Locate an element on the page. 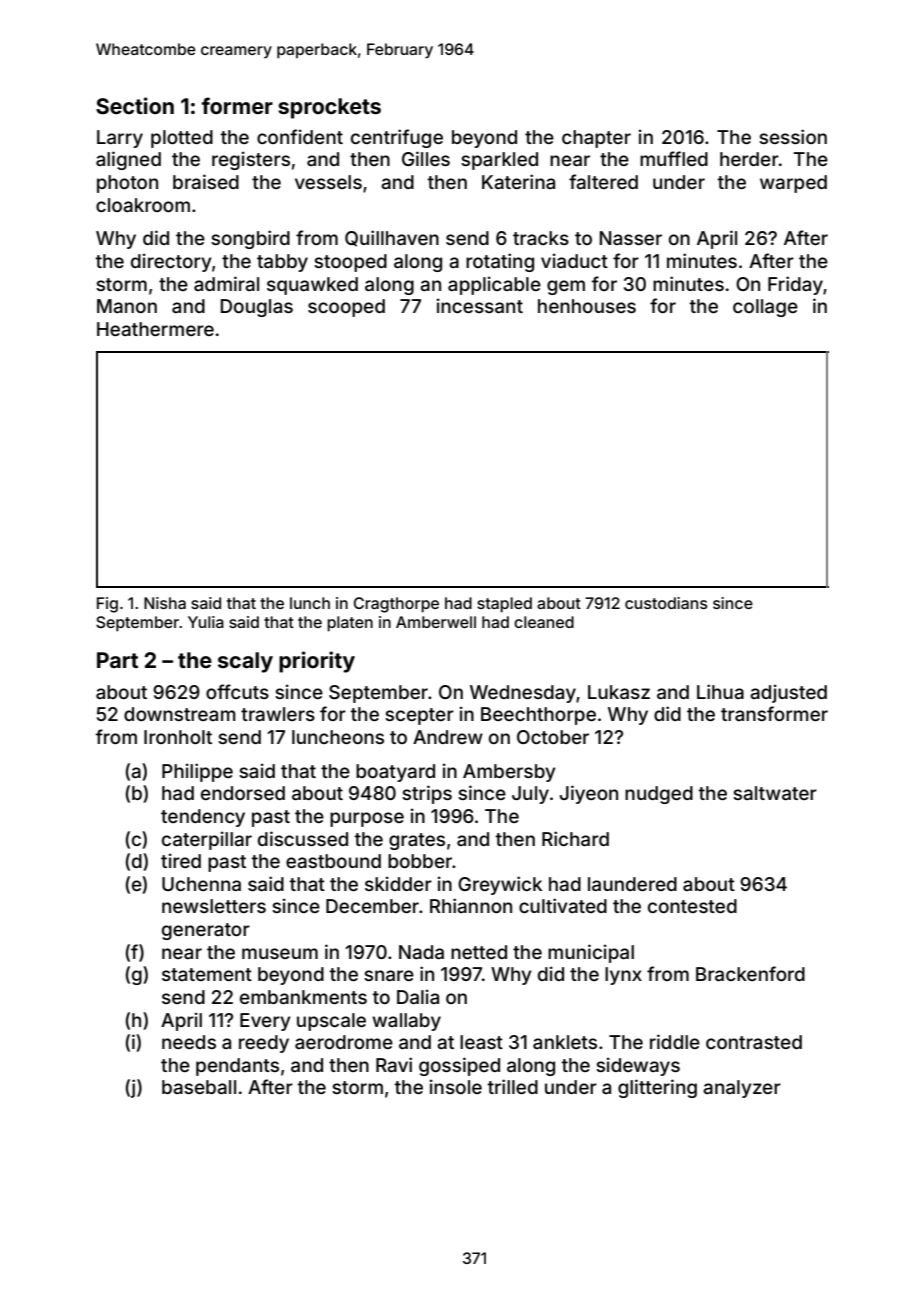 This page has height=1314, width=924. Gilles is located at coordinates (426, 158).
